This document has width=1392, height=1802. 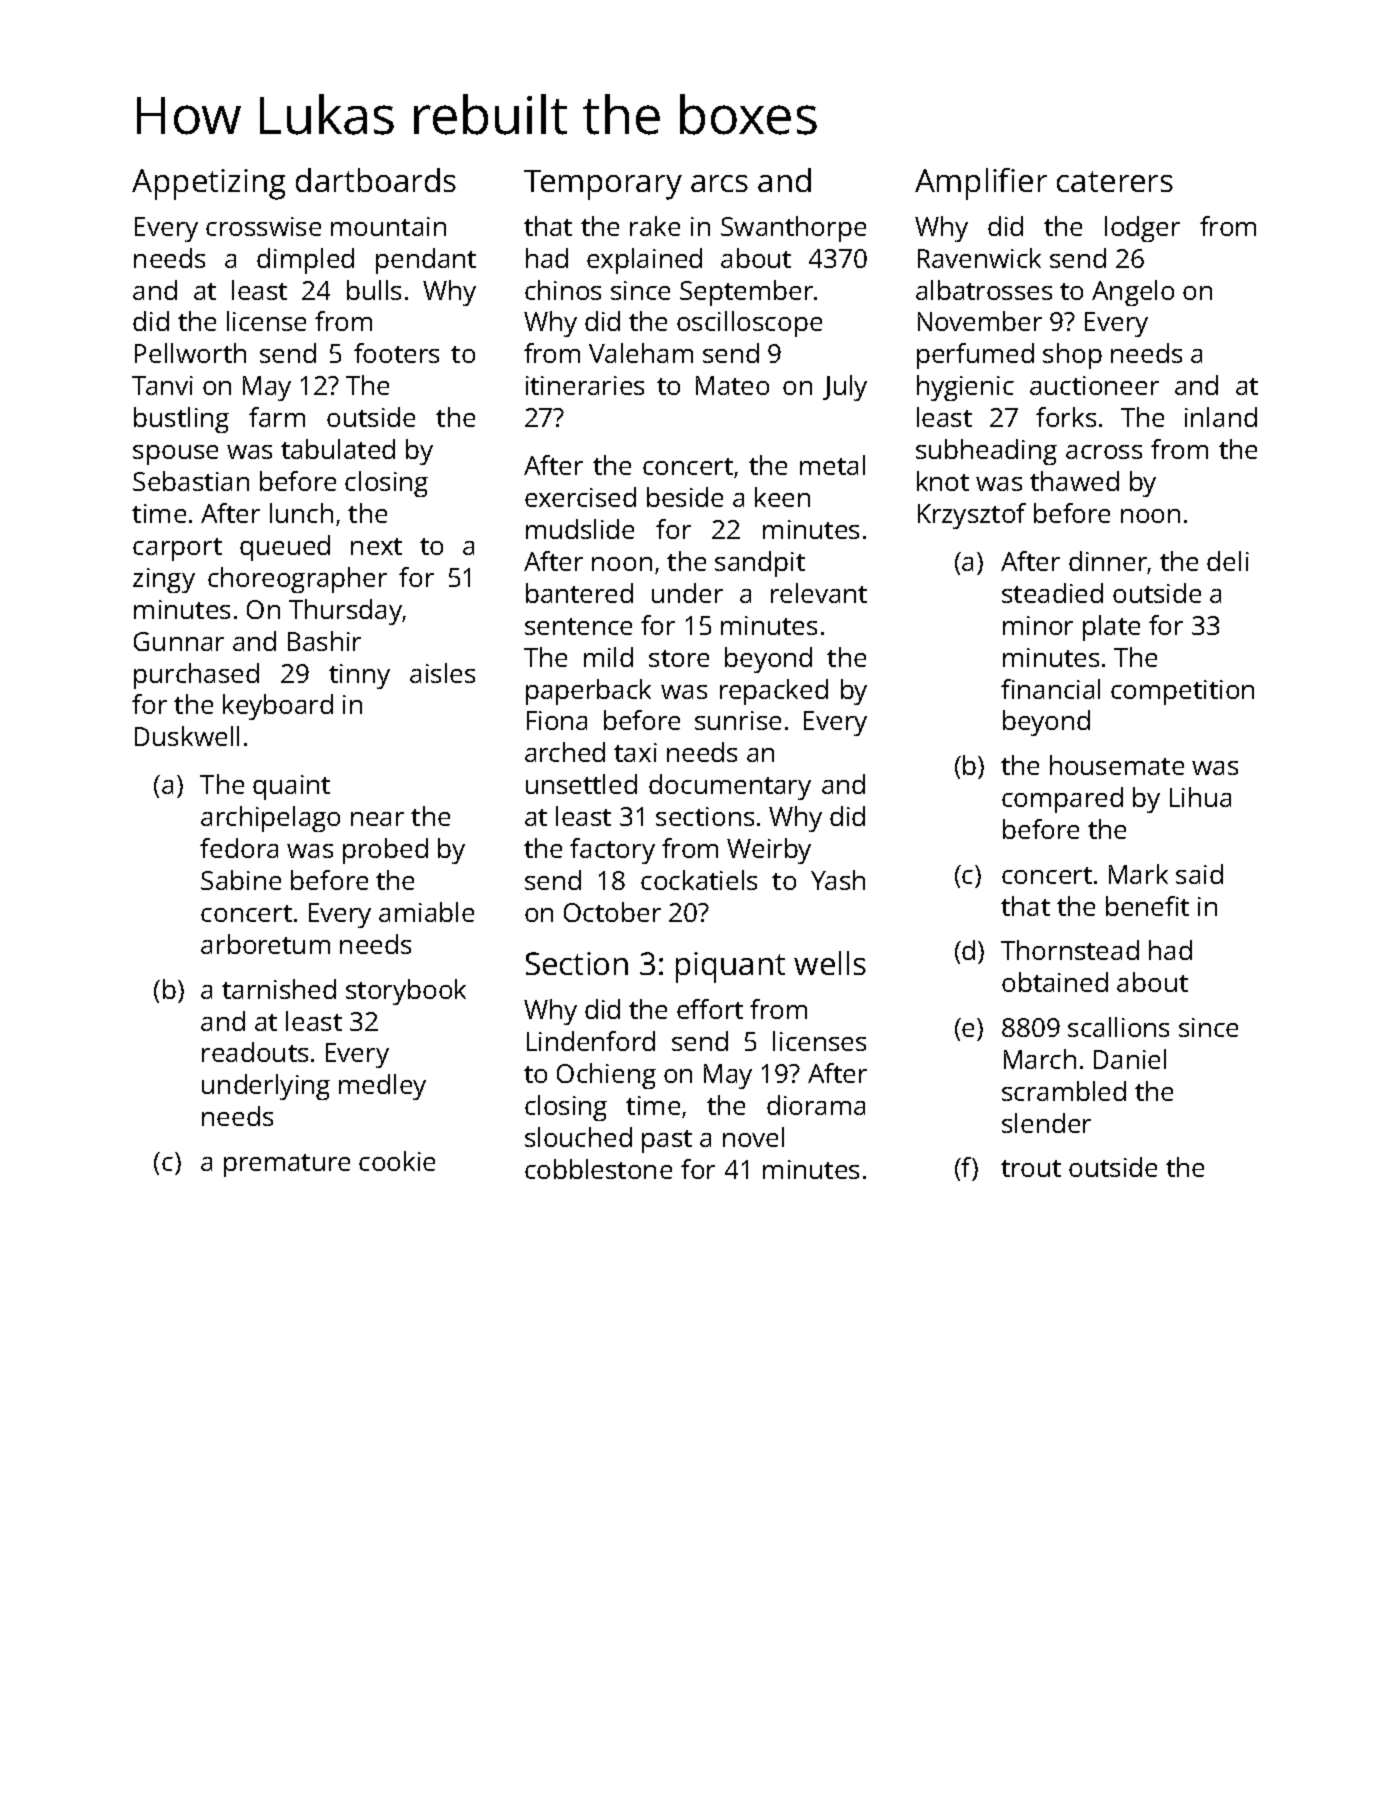 I want to click on premature, so click(x=287, y=1165).
